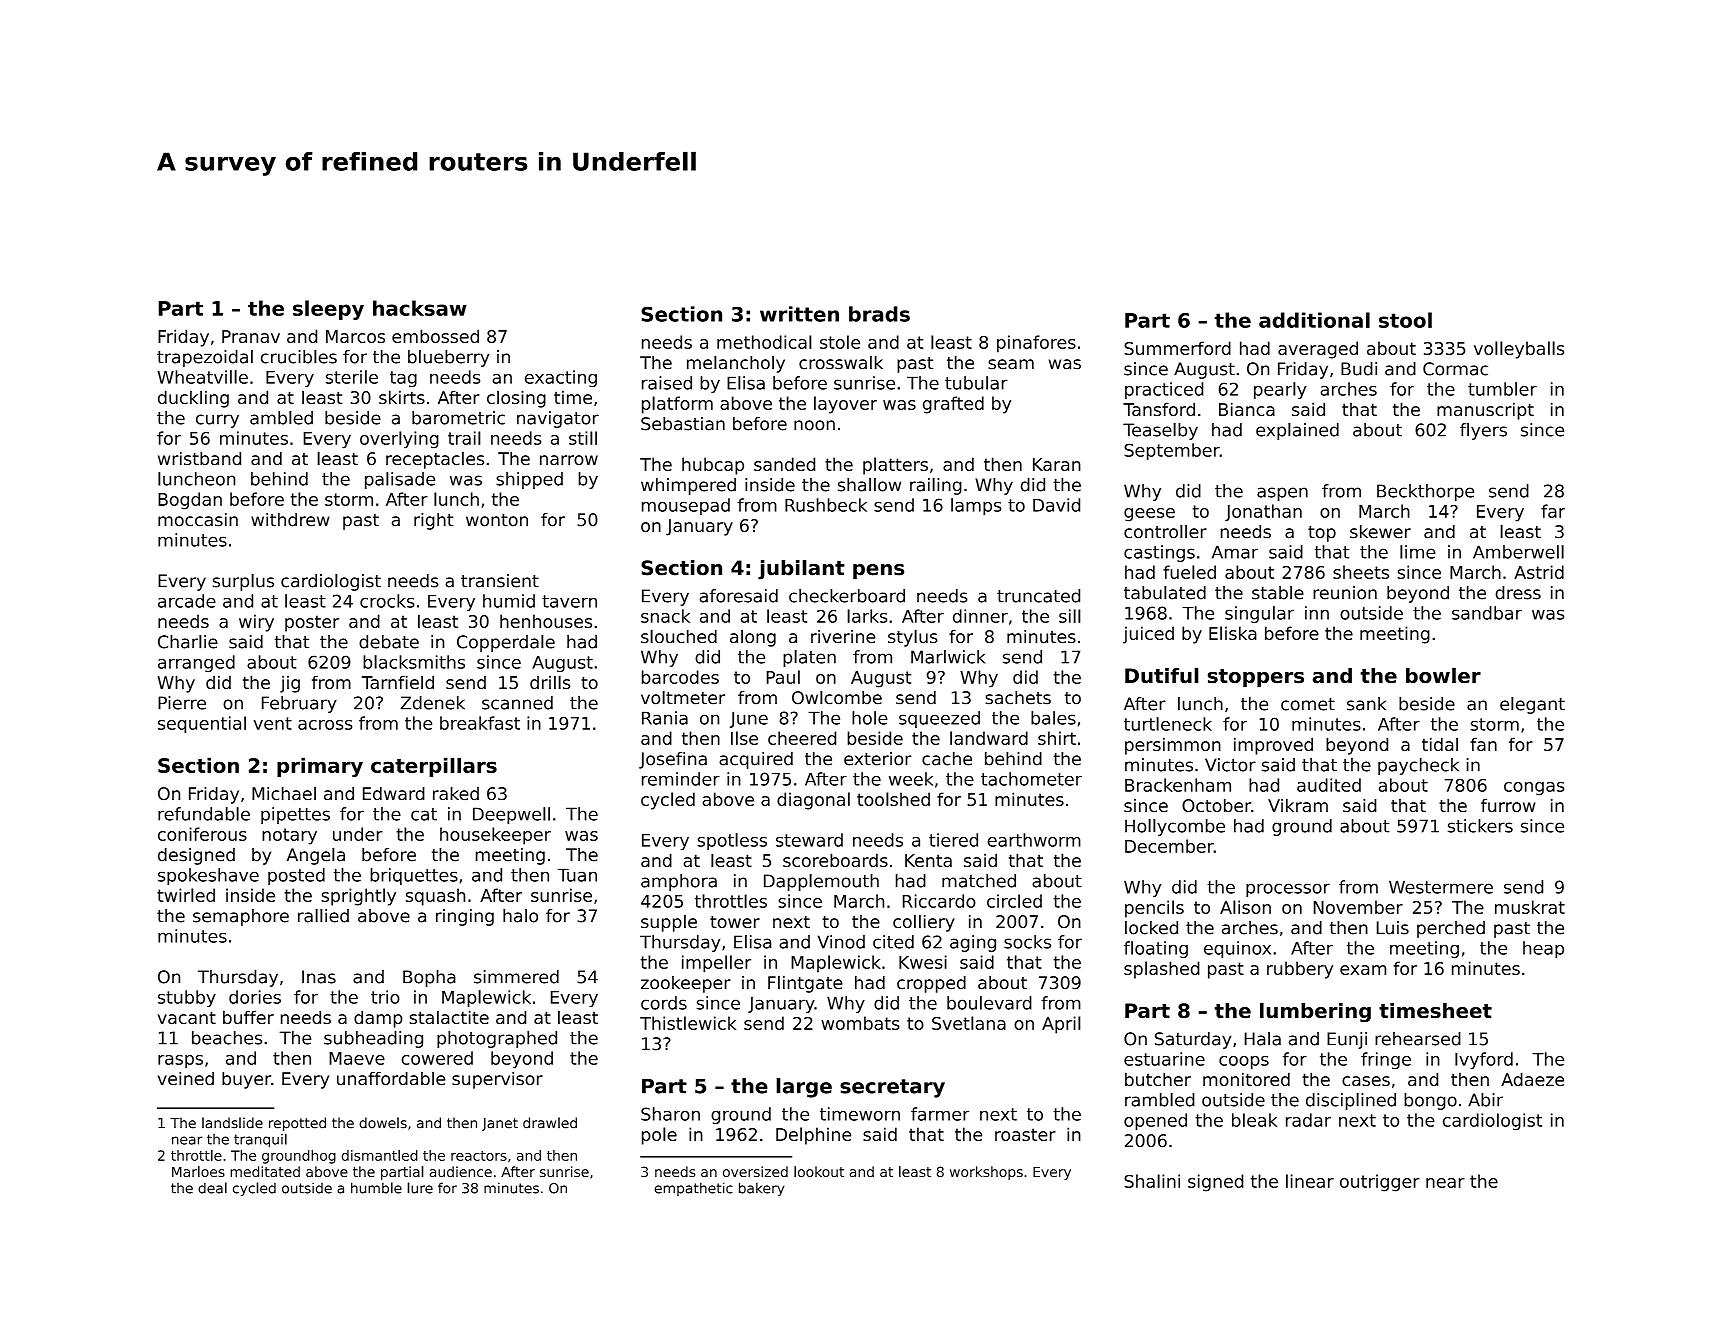 The image size is (1722, 1331). What do you see at coordinates (495, 836) in the page?
I see `housekeeper` at bounding box center [495, 836].
